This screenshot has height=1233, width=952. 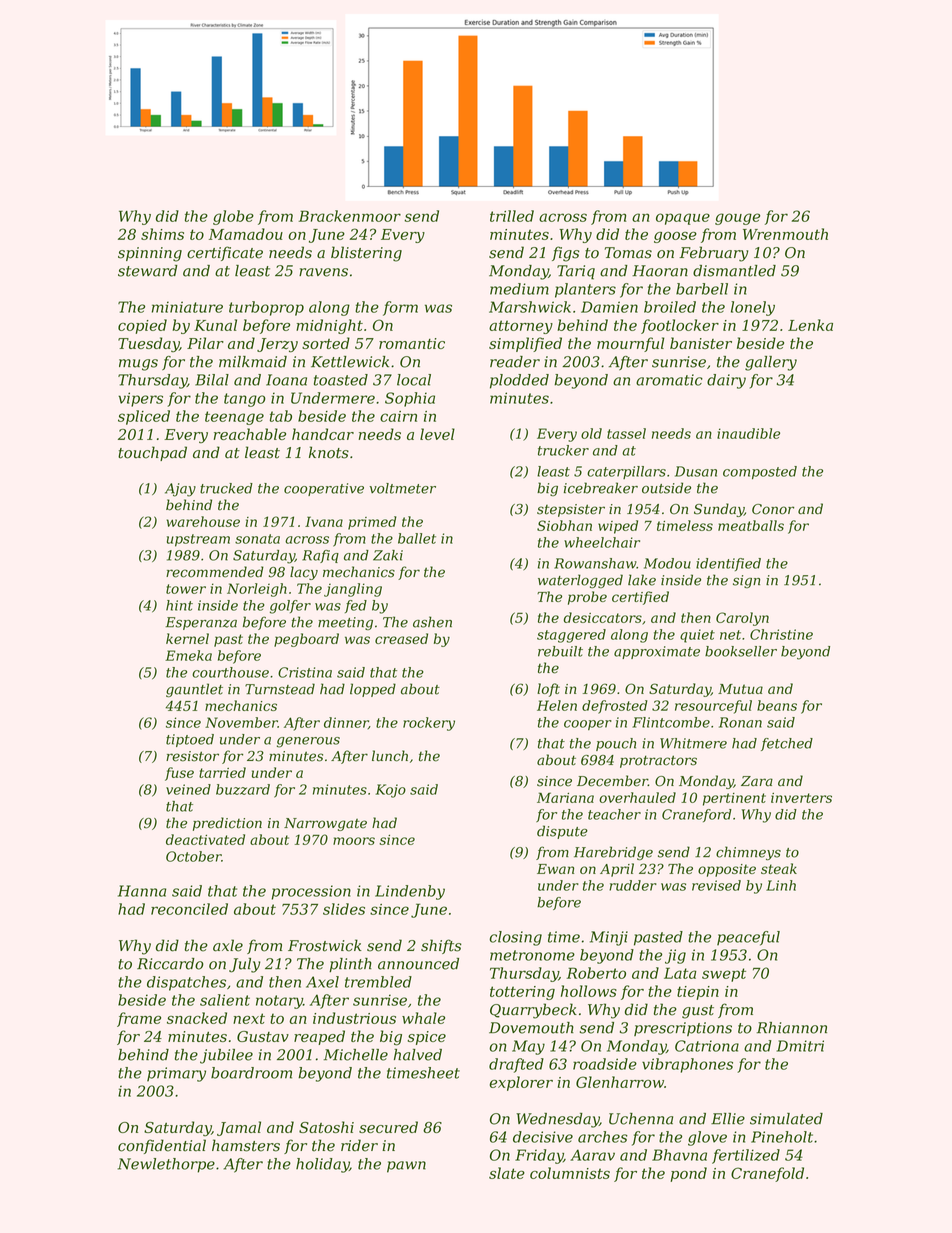 I want to click on hint, so click(x=179, y=605).
